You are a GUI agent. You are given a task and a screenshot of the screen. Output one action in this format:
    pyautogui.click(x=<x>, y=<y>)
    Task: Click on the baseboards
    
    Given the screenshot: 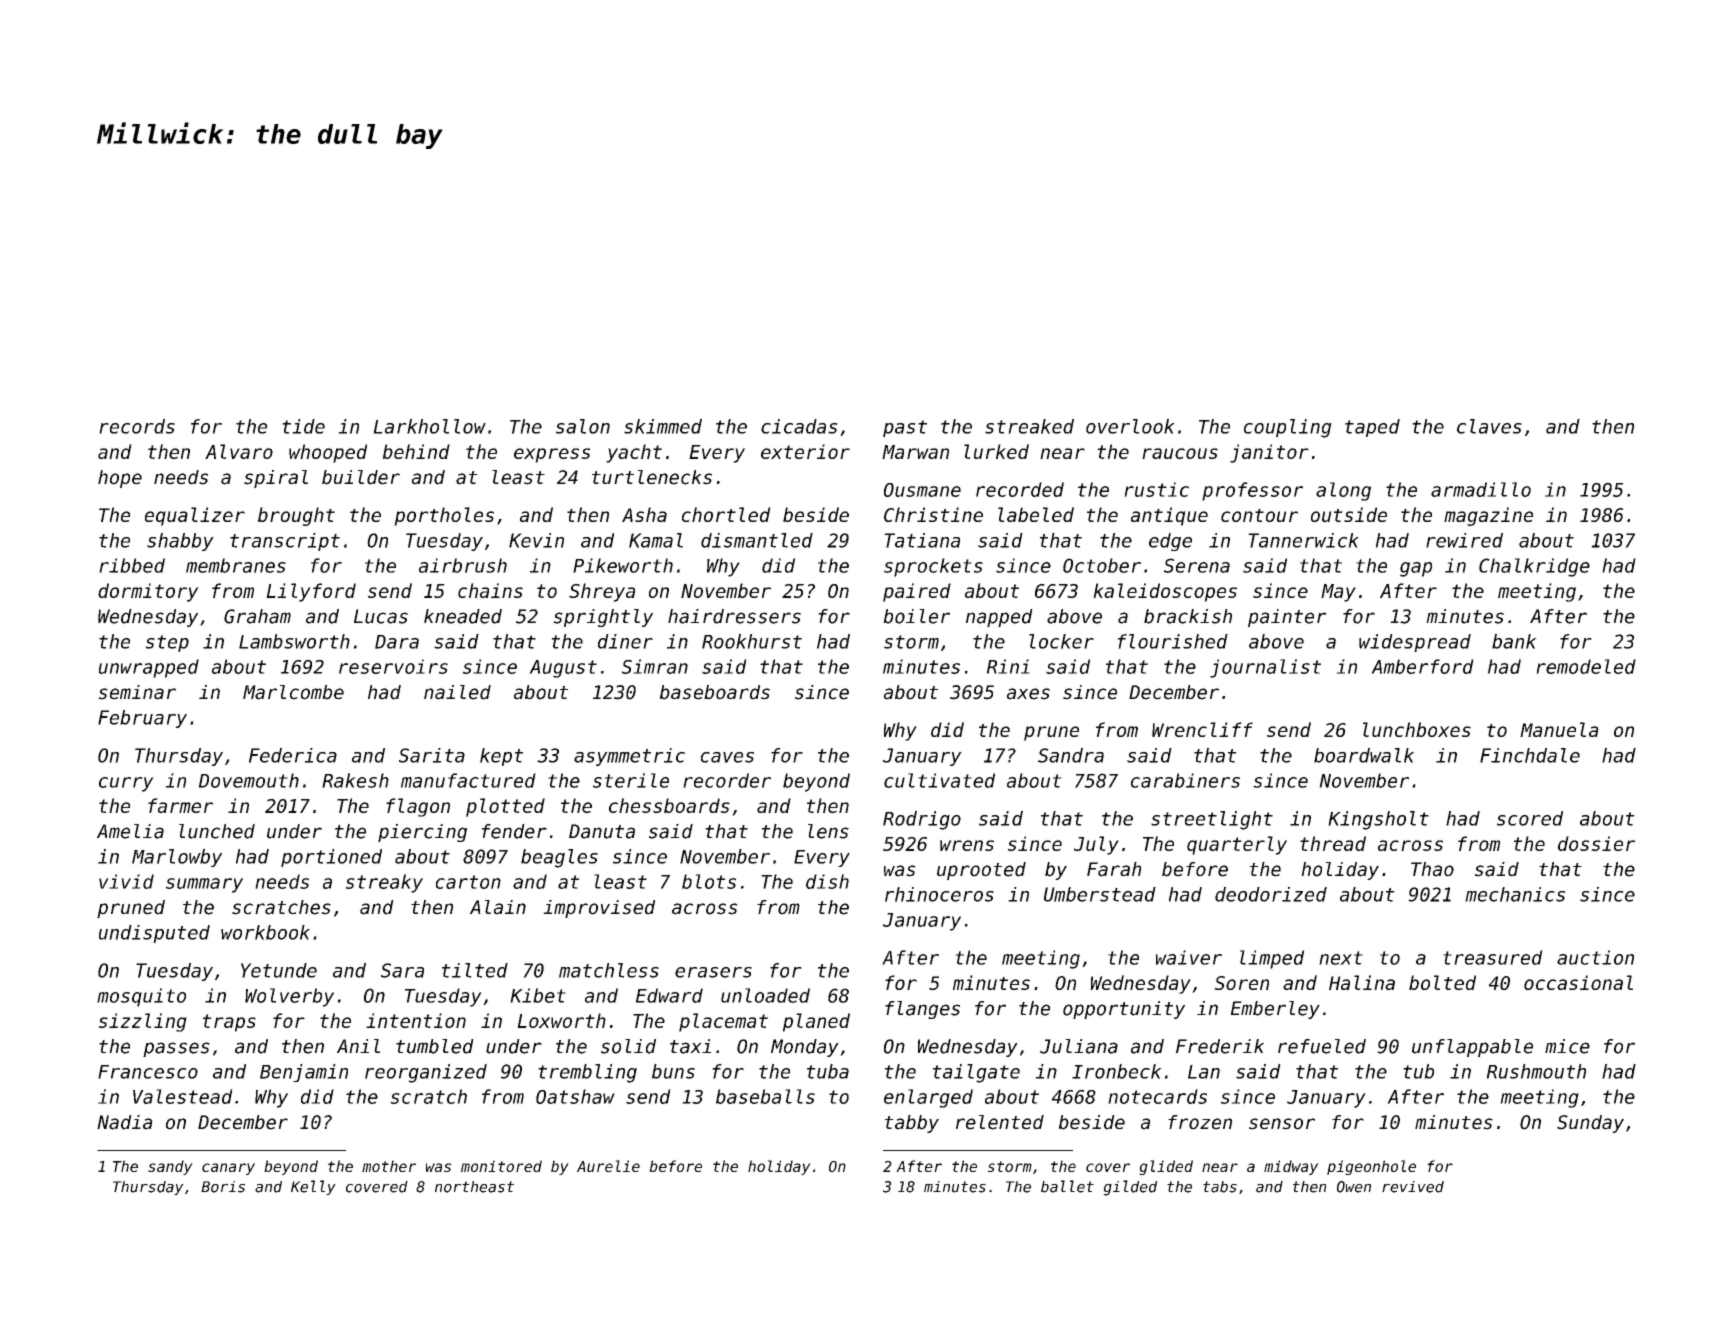 What is the action you would take?
    pyautogui.click(x=715, y=692)
